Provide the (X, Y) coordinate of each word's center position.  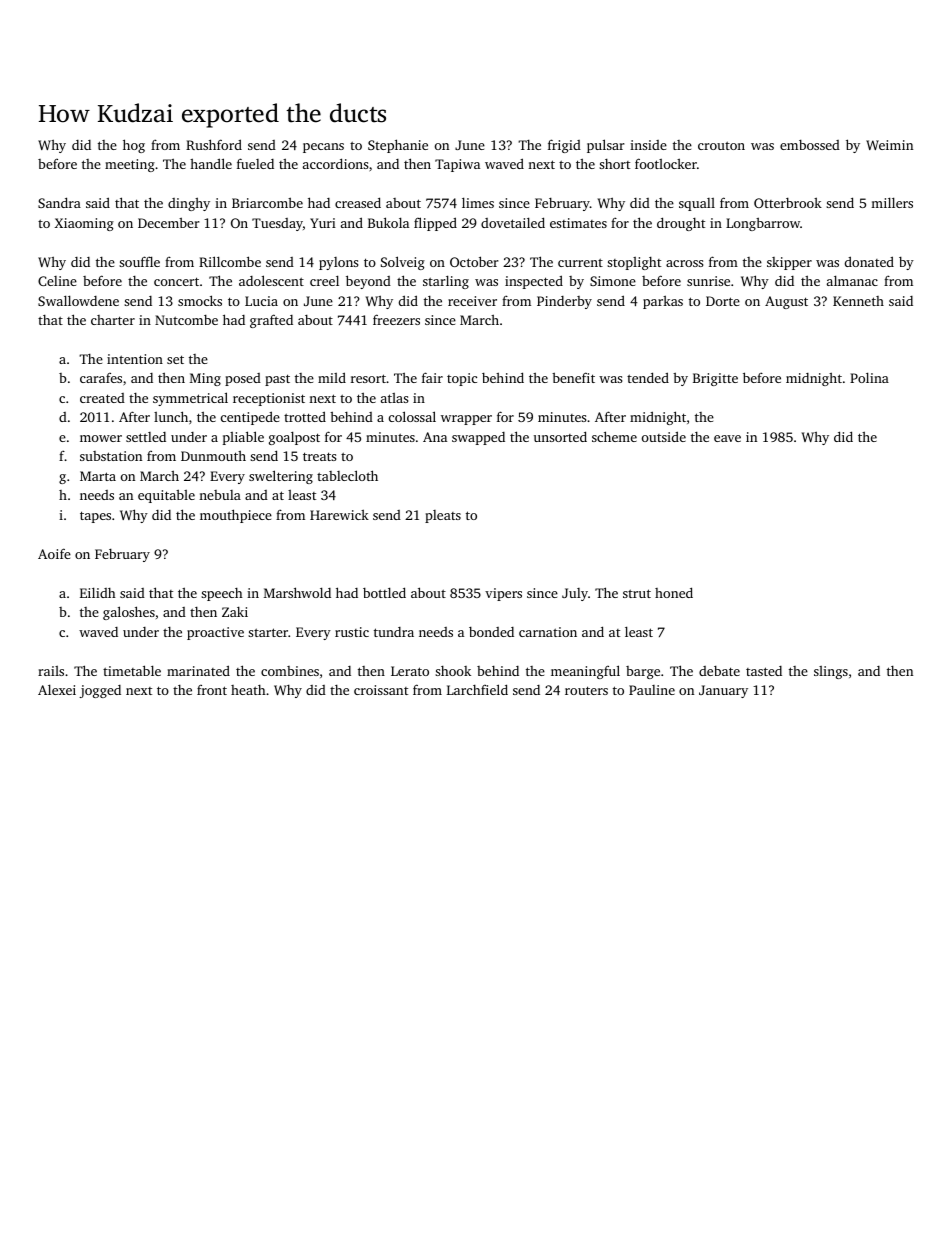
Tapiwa (457, 165)
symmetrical (190, 399)
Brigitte (715, 379)
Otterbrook (788, 202)
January (723, 691)
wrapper (466, 420)
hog (134, 146)
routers (586, 690)
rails (51, 671)
